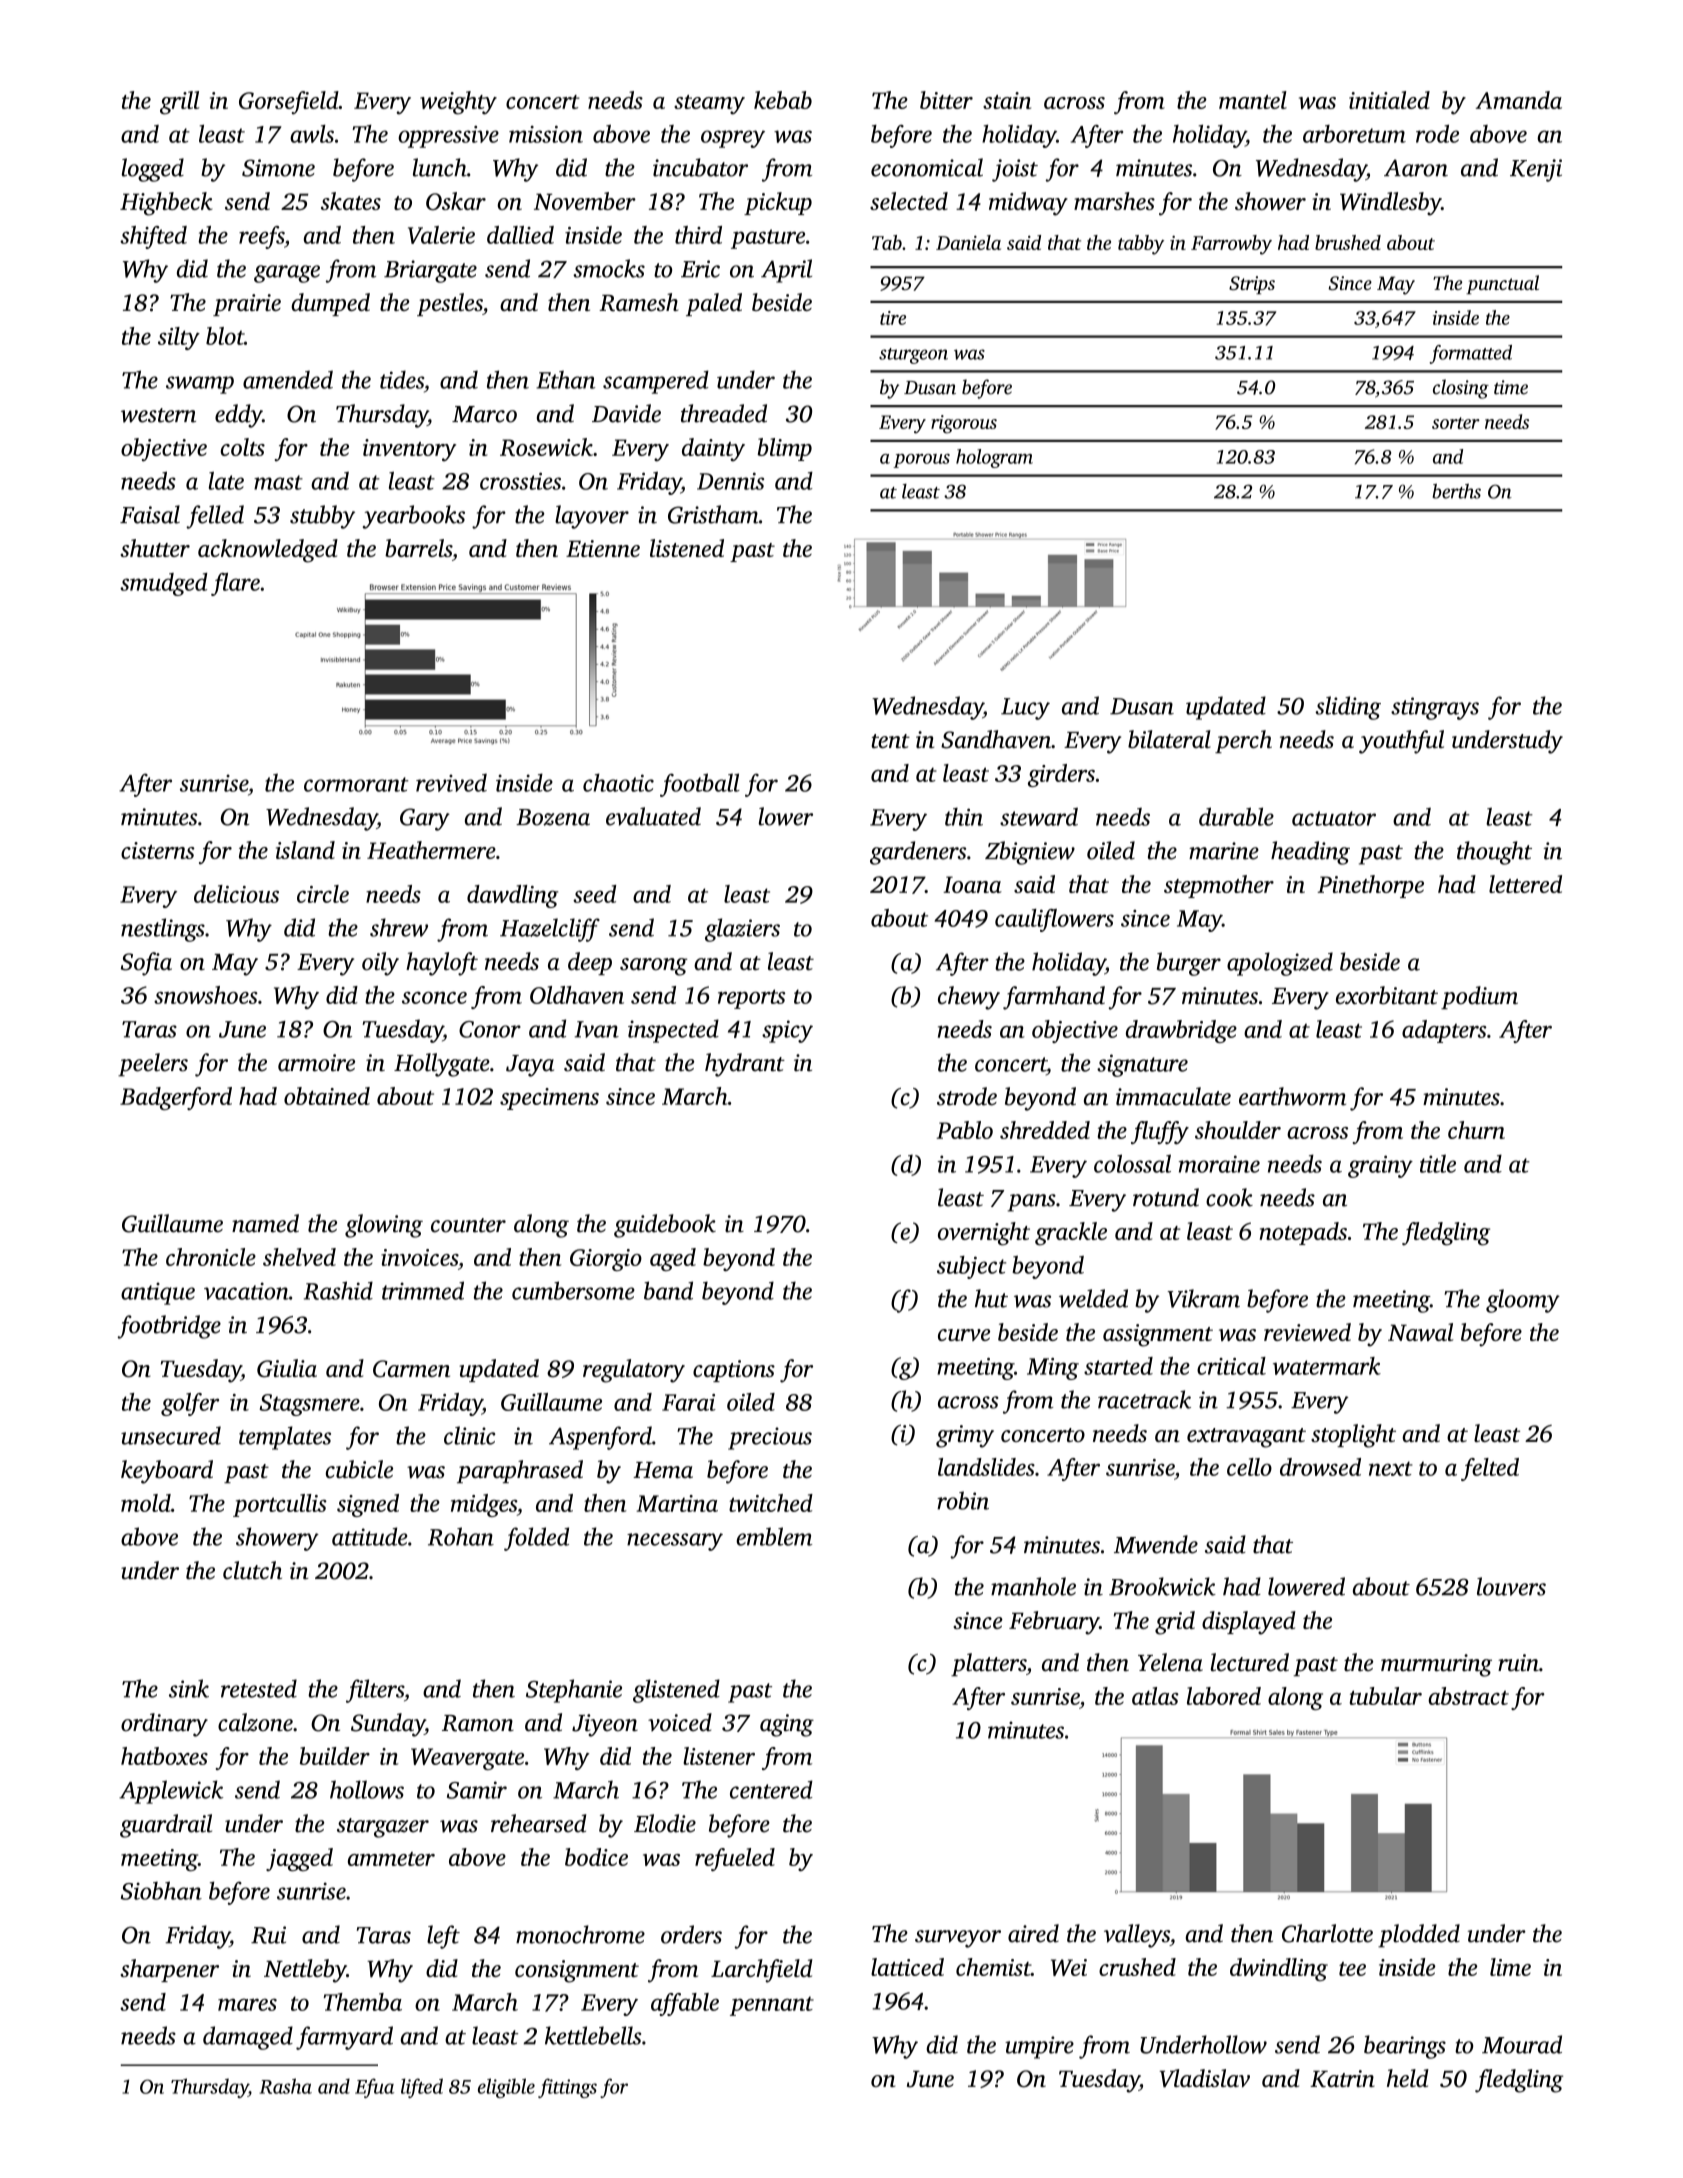 This document has width=1683, height=2178. What do you see at coordinates (419, 1257) in the document?
I see `invoices` at bounding box center [419, 1257].
